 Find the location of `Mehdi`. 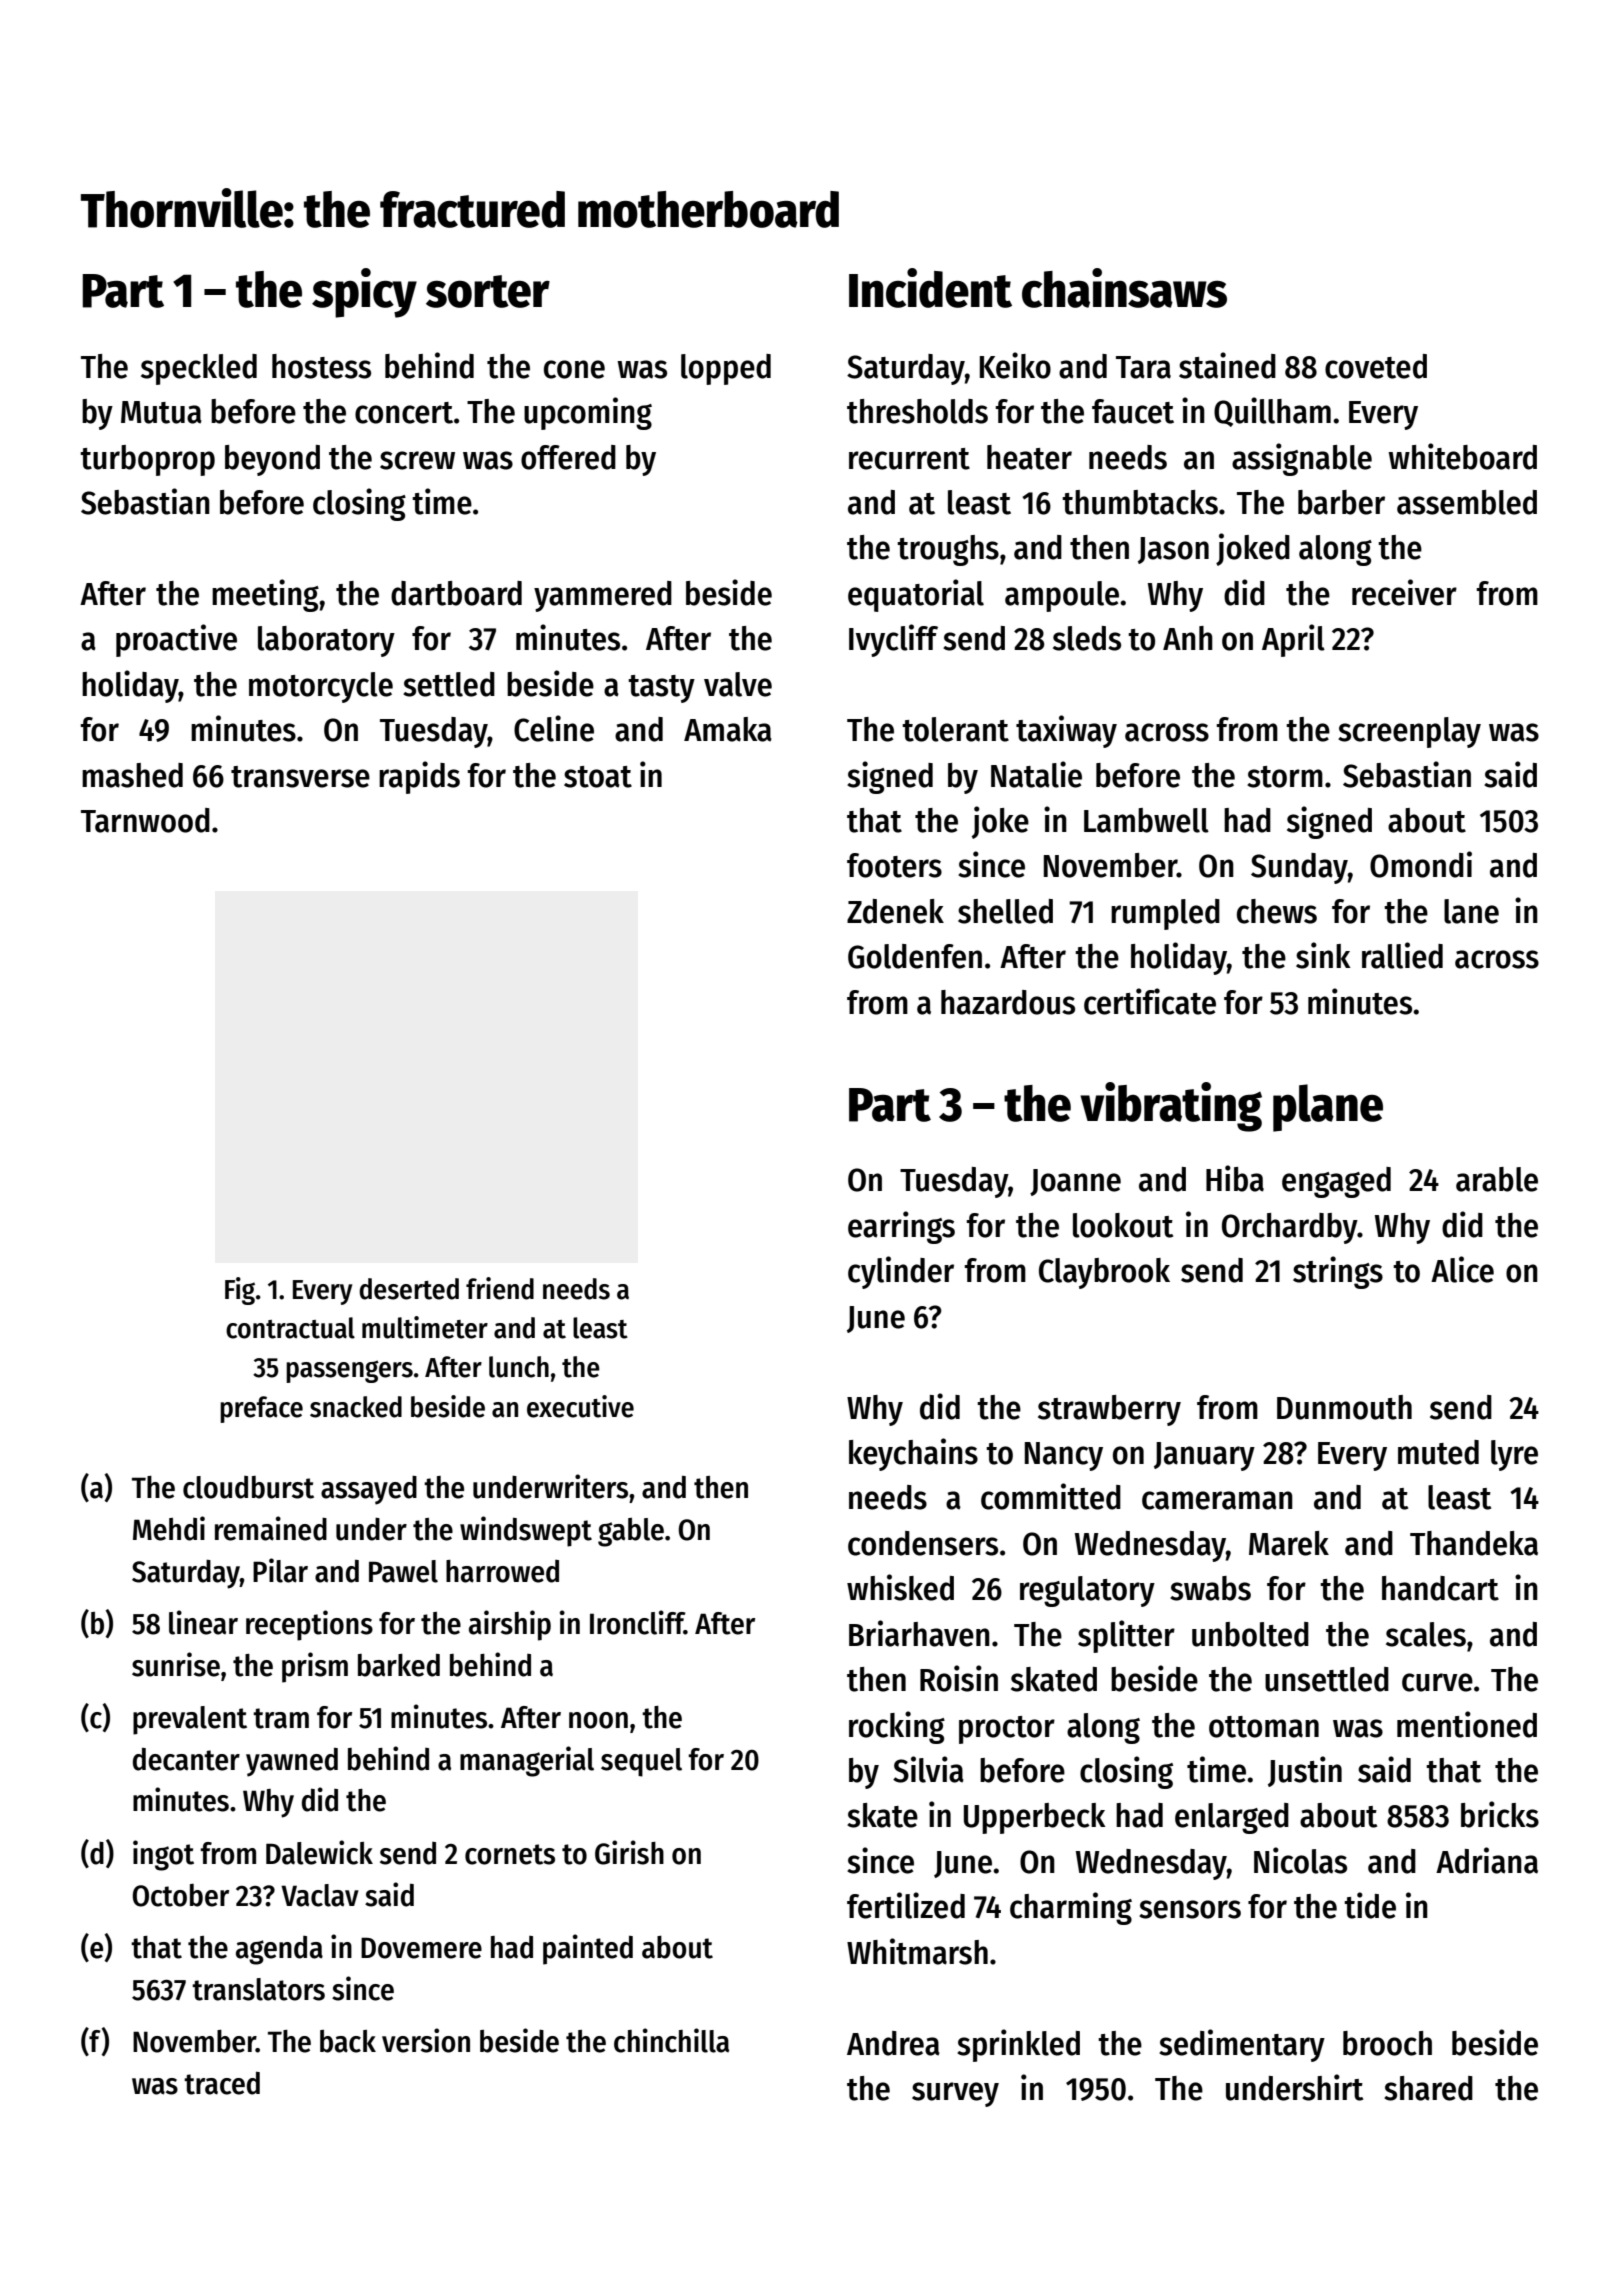

Mehdi is located at coordinates (169, 1528).
